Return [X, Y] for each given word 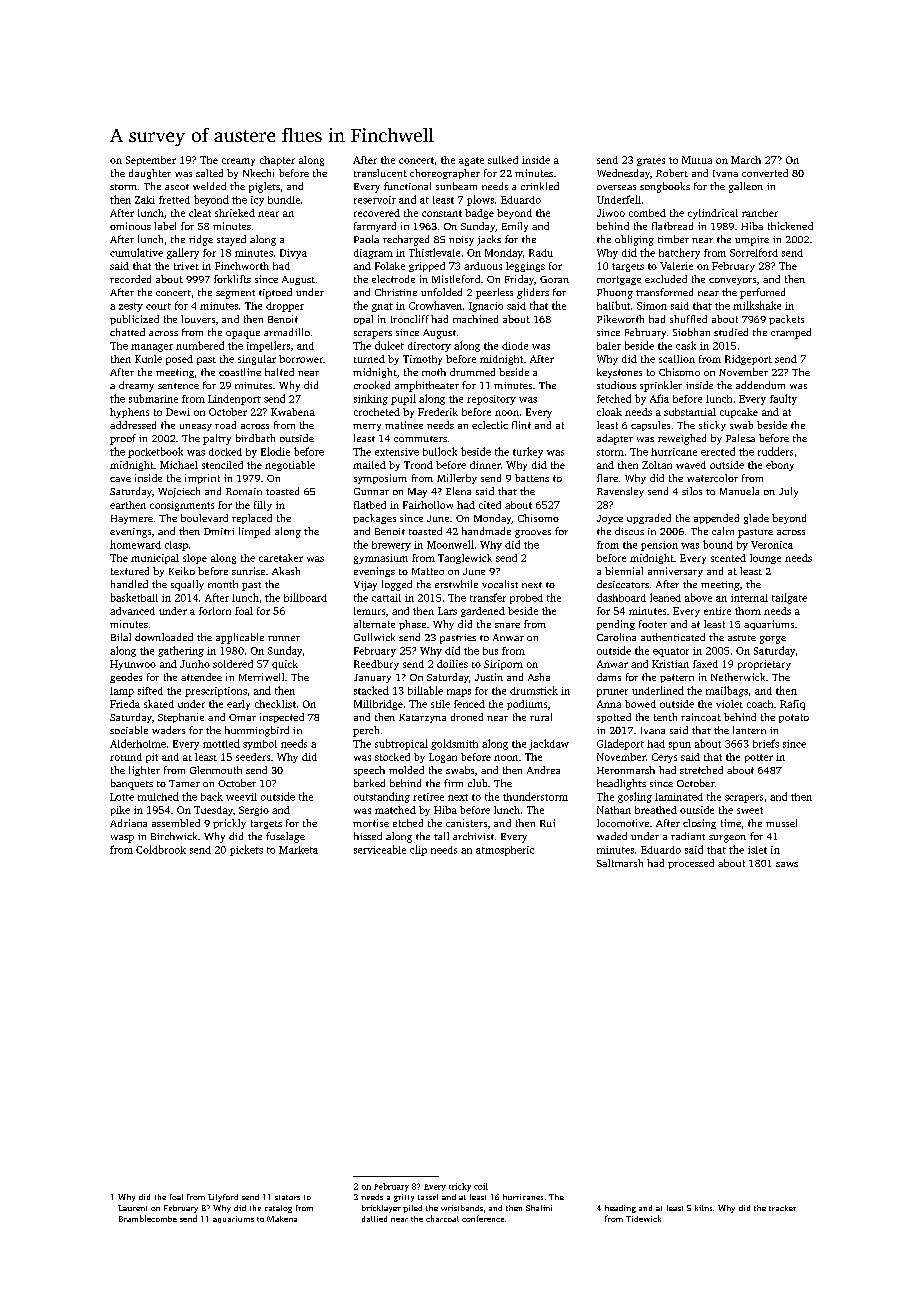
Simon [652, 306]
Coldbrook [161, 849]
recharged [406, 240]
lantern [749, 730]
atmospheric [505, 851]
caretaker [281, 558]
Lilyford [223, 1198]
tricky [460, 1187]
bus [490, 651]
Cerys [664, 758]
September [151, 161]
